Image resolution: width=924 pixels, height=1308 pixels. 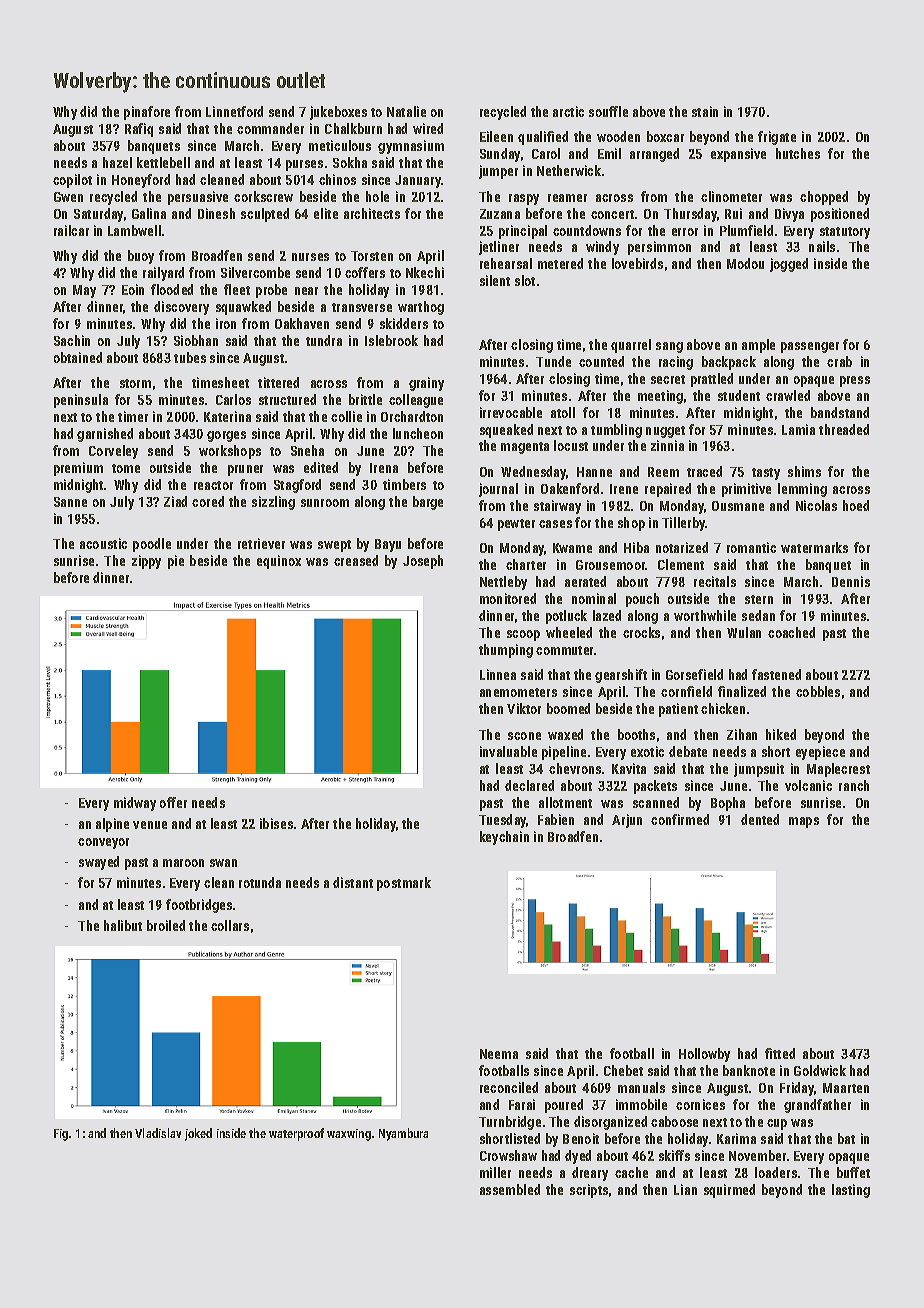 What do you see at coordinates (589, 1191) in the screenshot?
I see `scripts` at bounding box center [589, 1191].
